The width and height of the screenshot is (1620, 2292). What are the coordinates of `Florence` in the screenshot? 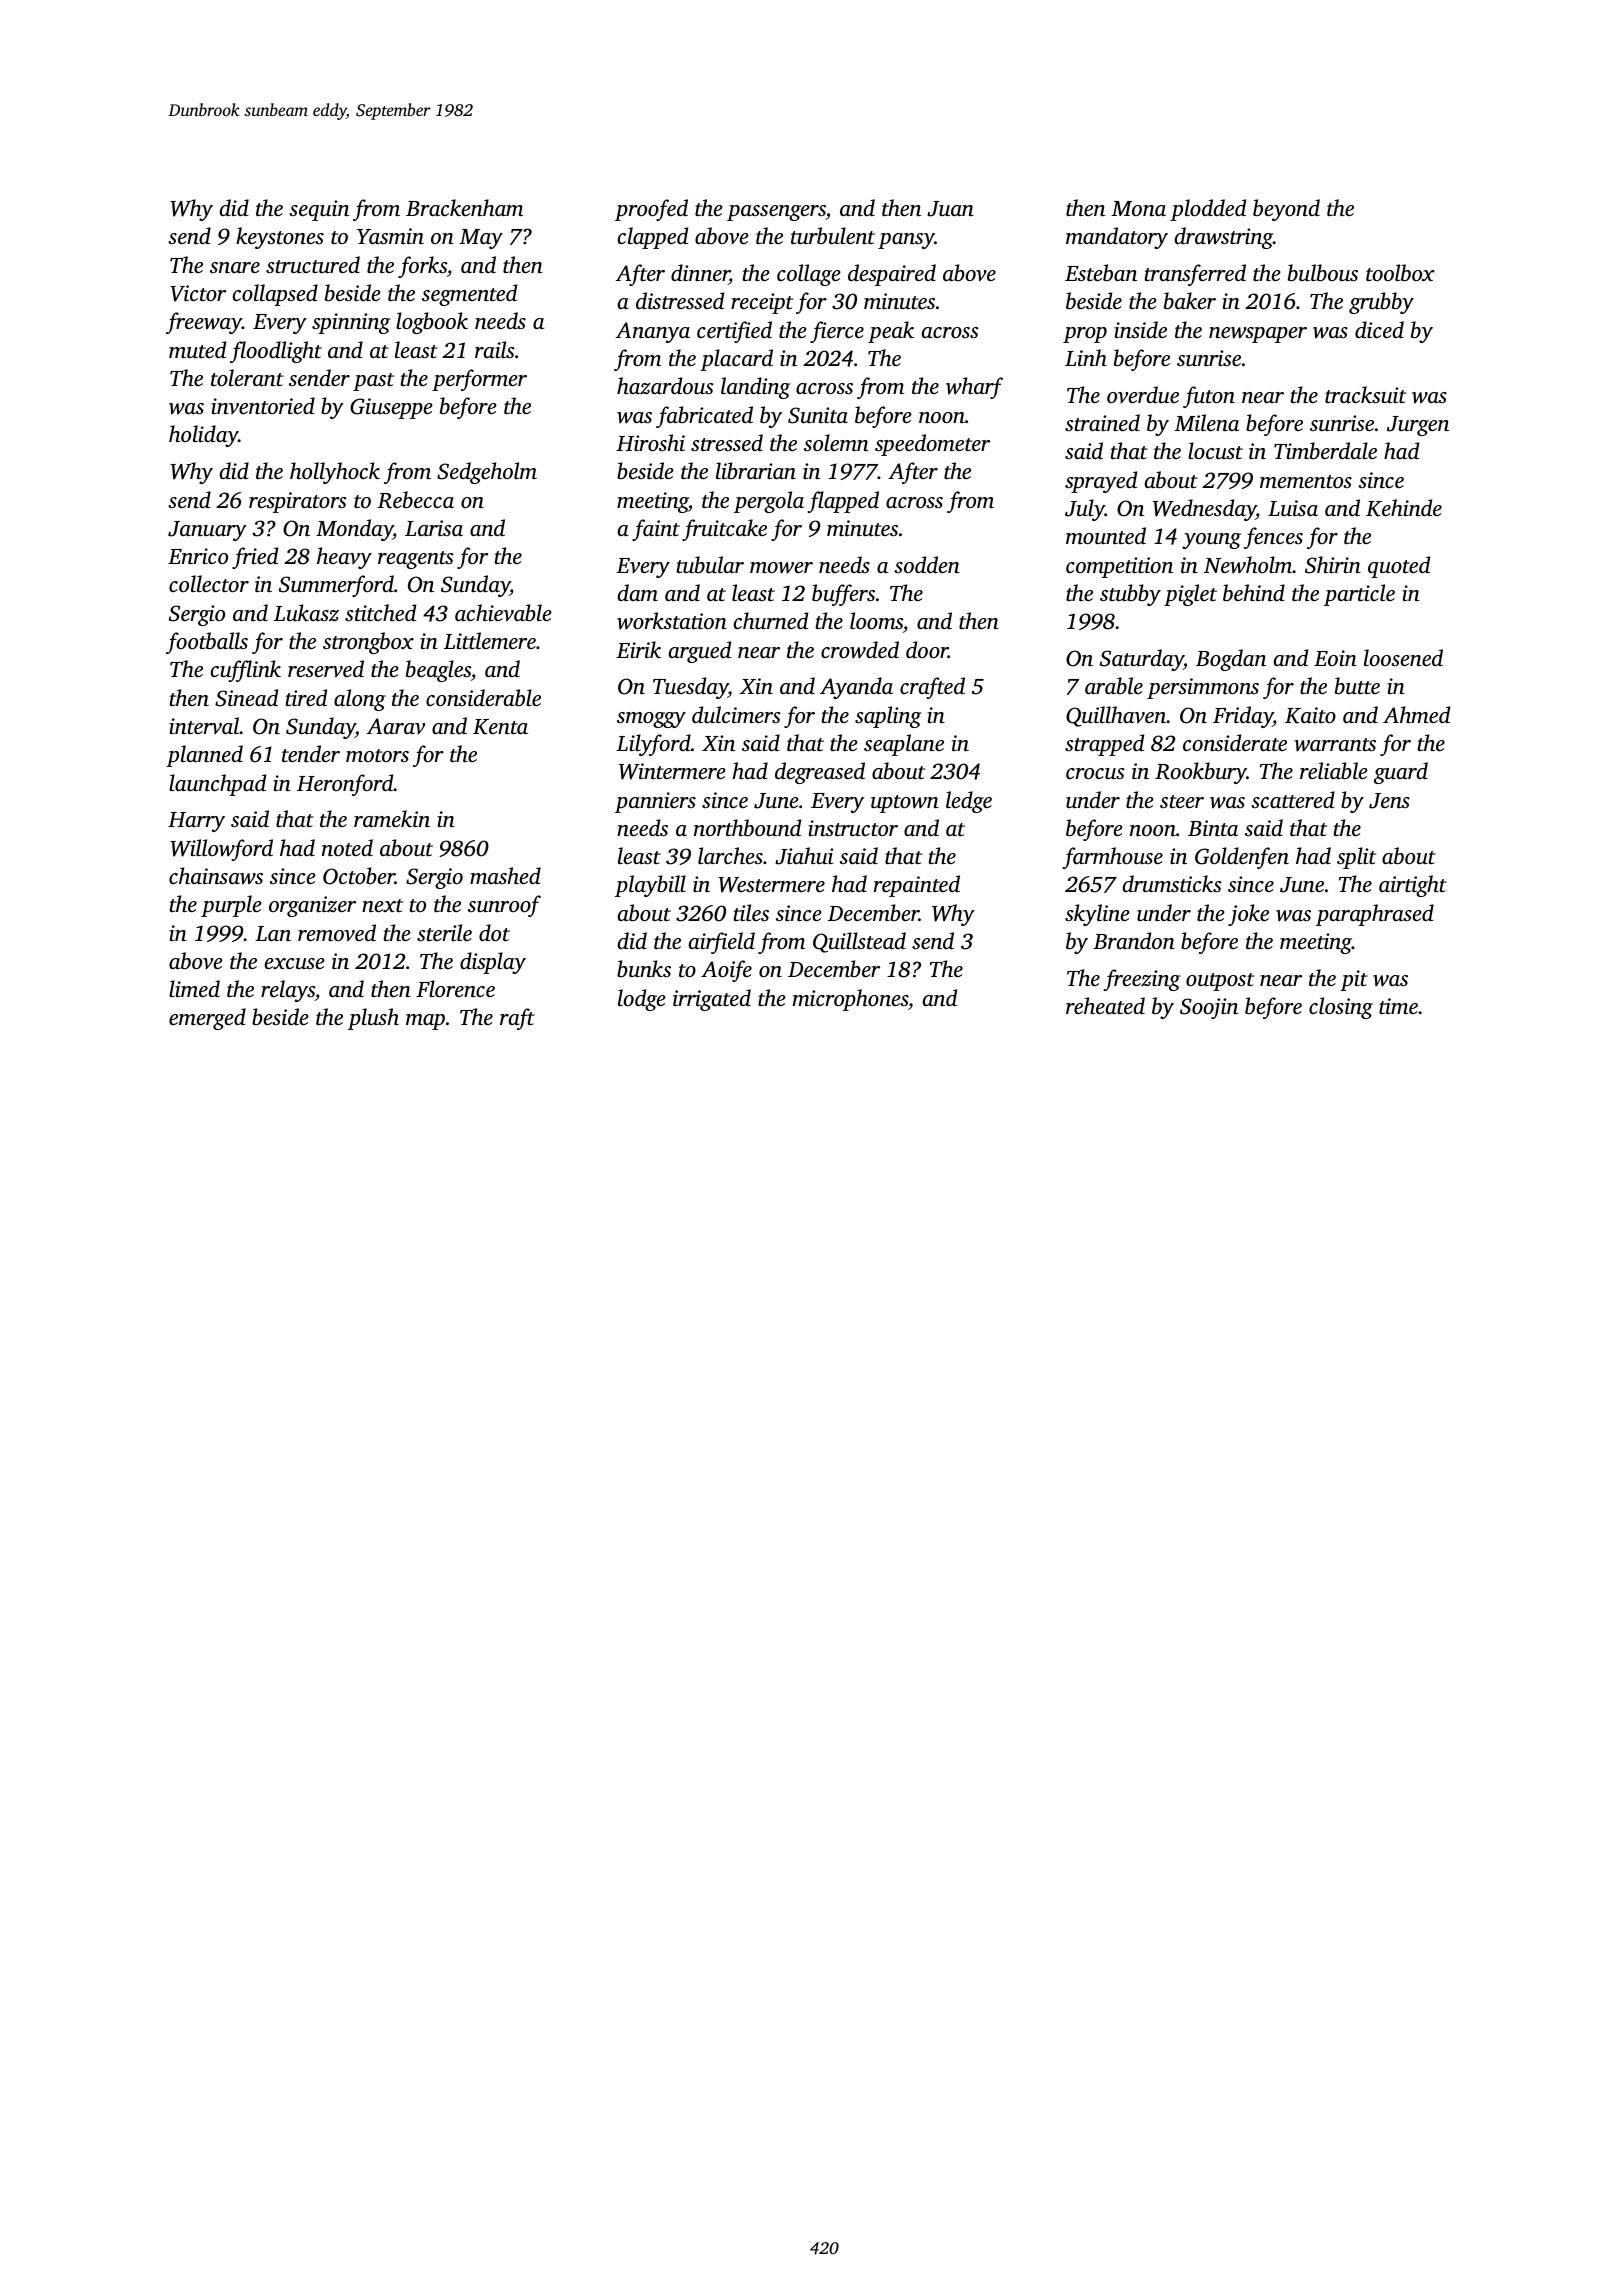 It's located at (455, 988).
